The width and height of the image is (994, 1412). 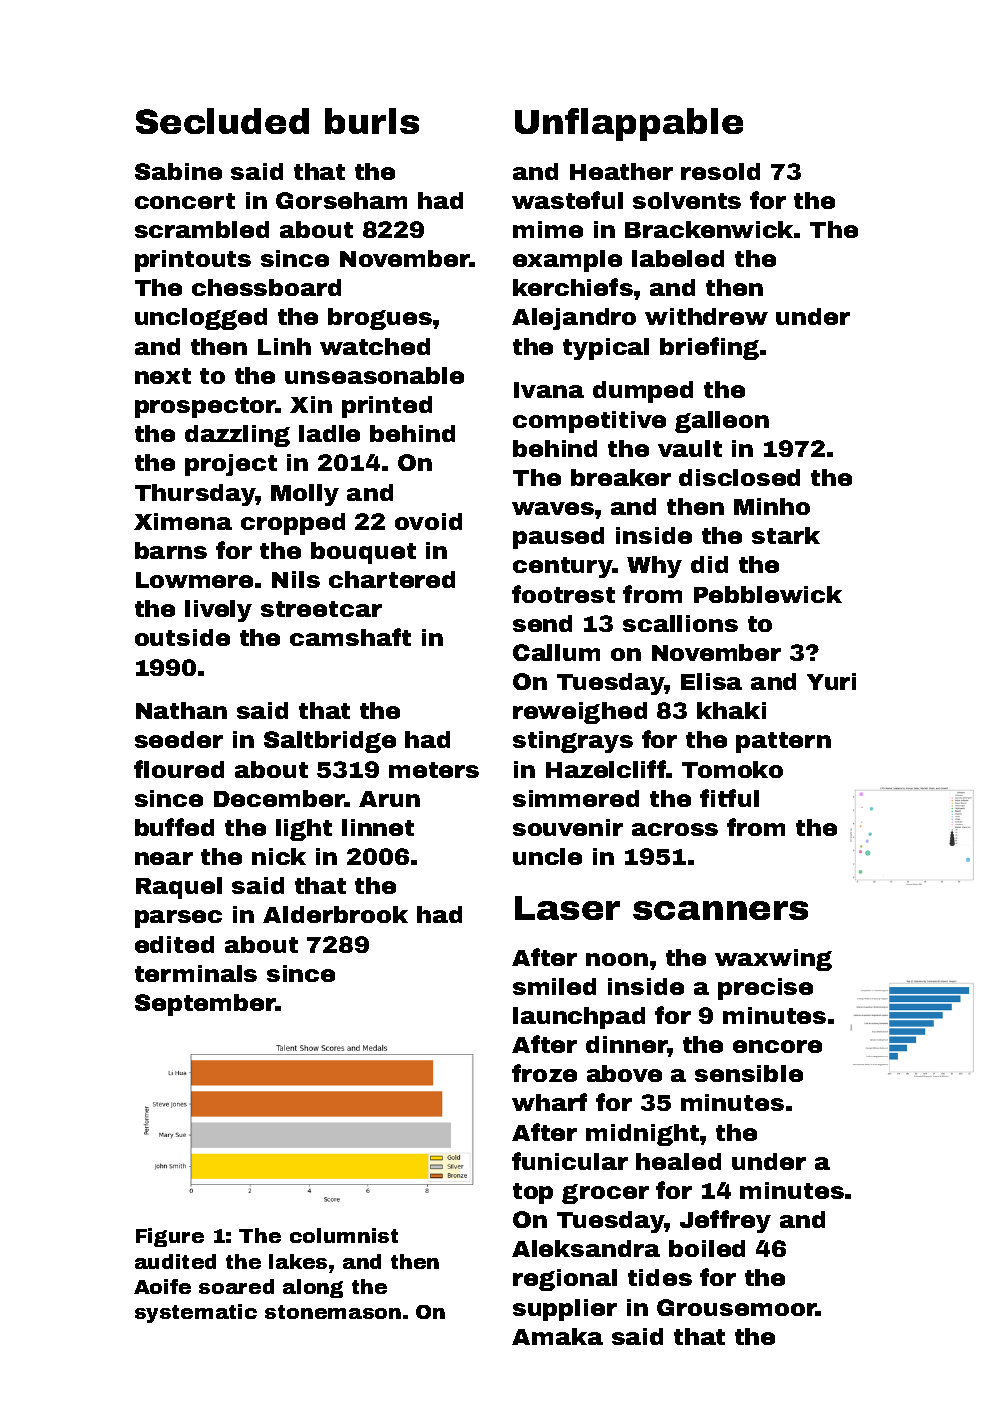 I want to click on terminals, so click(x=196, y=973).
